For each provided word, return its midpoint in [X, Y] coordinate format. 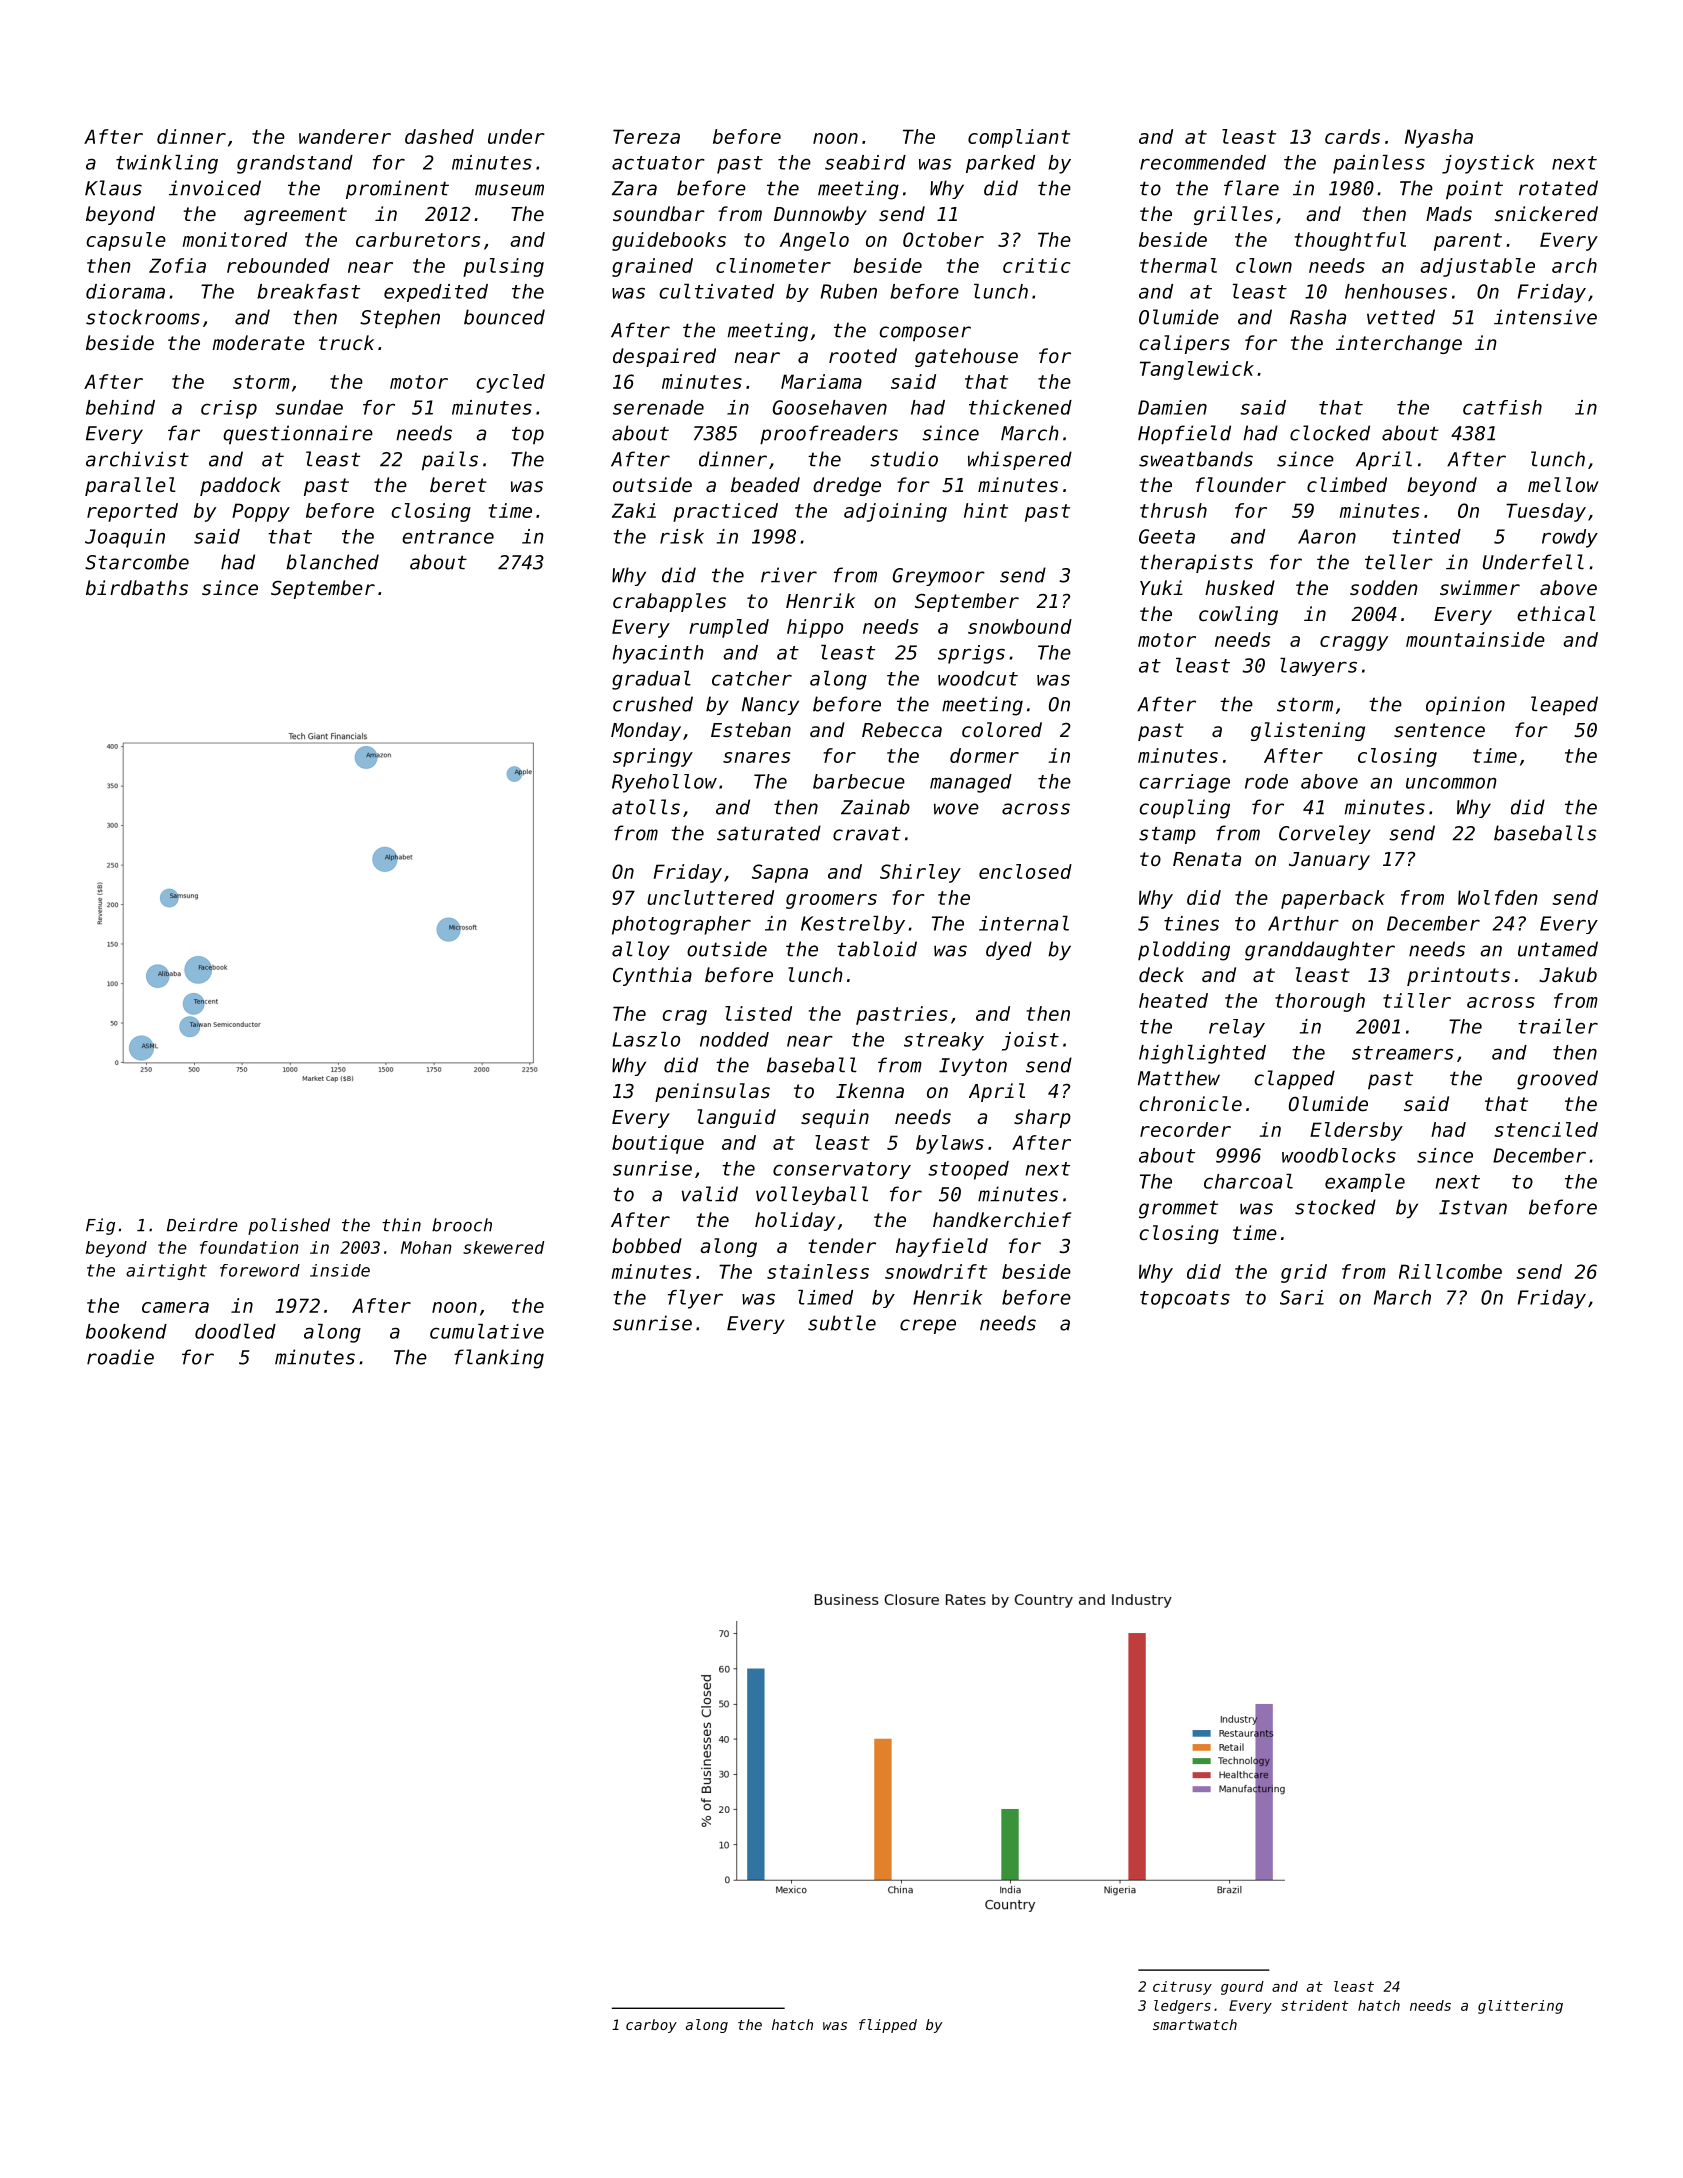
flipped [888, 2026]
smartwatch [1195, 2024]
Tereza [646, 136]
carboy [651, 2026]
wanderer [345, 136]
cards [1352, 136]
